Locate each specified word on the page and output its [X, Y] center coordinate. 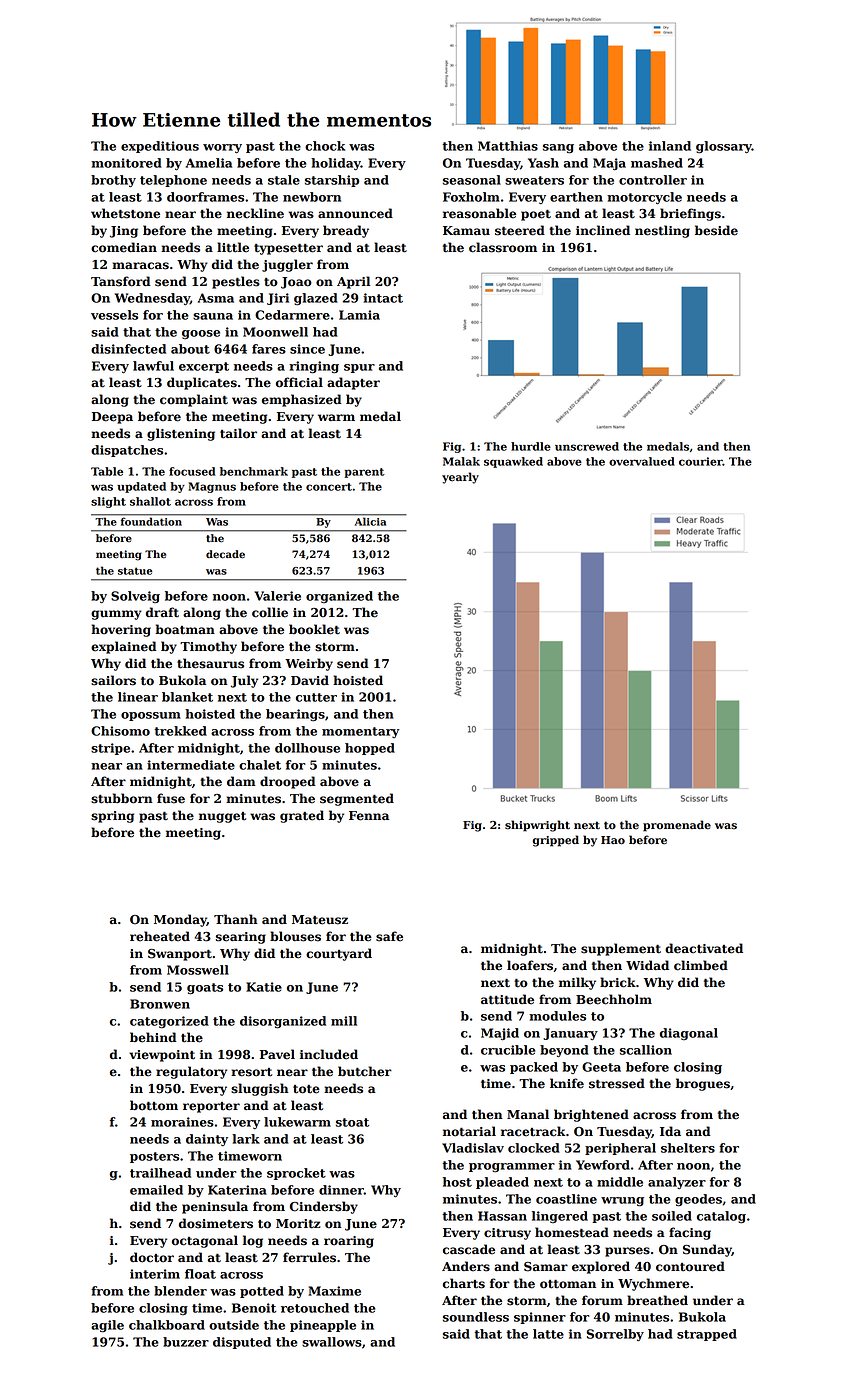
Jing [124, 232]
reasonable [479, 213]
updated [141, 487]
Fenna [369, 816]
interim [155, 1274]
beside [716, 230]
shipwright [537, 826]
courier [701, 461]
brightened [591, 1115]
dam [241, 781]
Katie [264, 987]
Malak [461, 461]
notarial [469, 1131]
